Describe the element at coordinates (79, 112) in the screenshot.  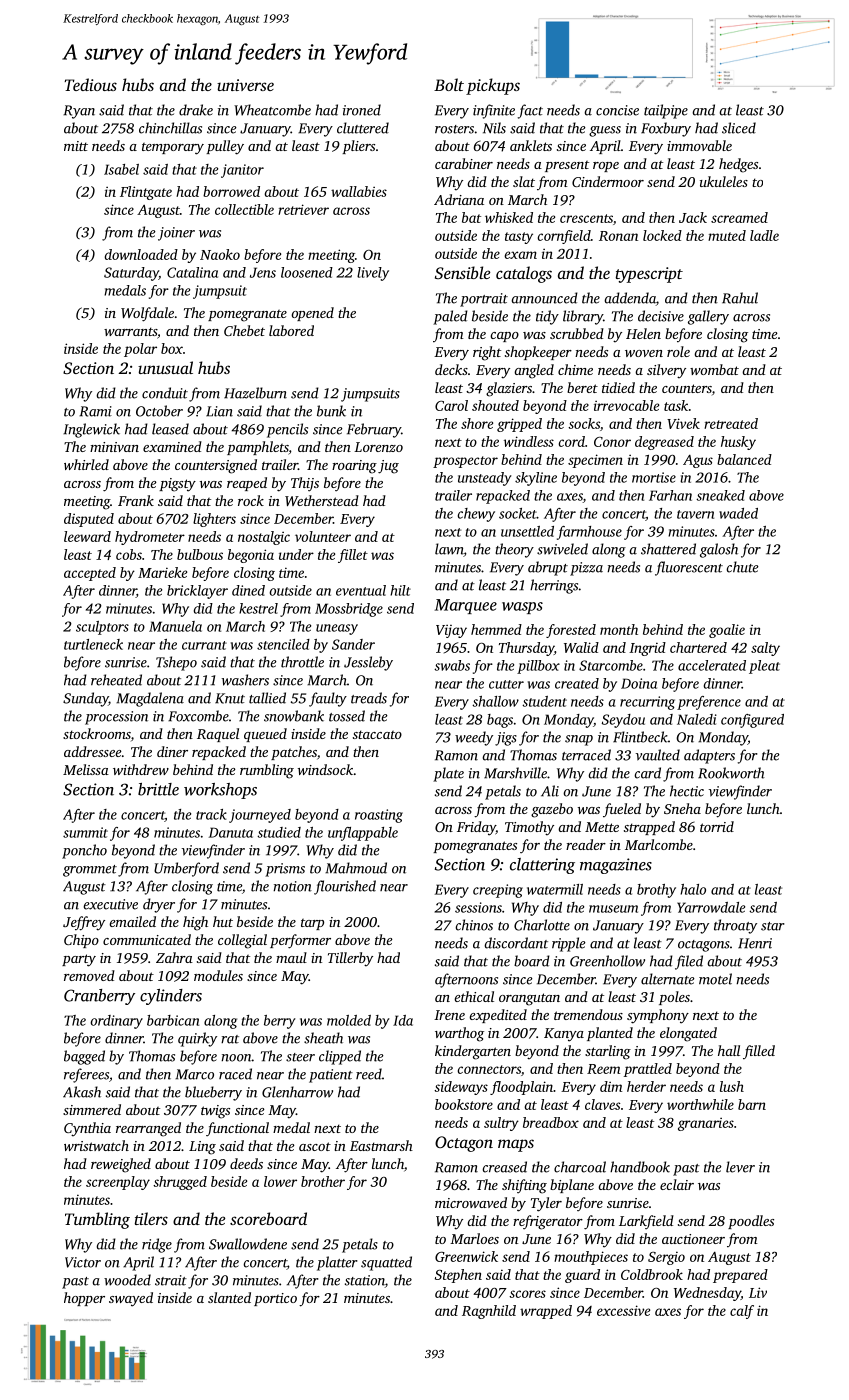
I see `Ryan` at that location.
